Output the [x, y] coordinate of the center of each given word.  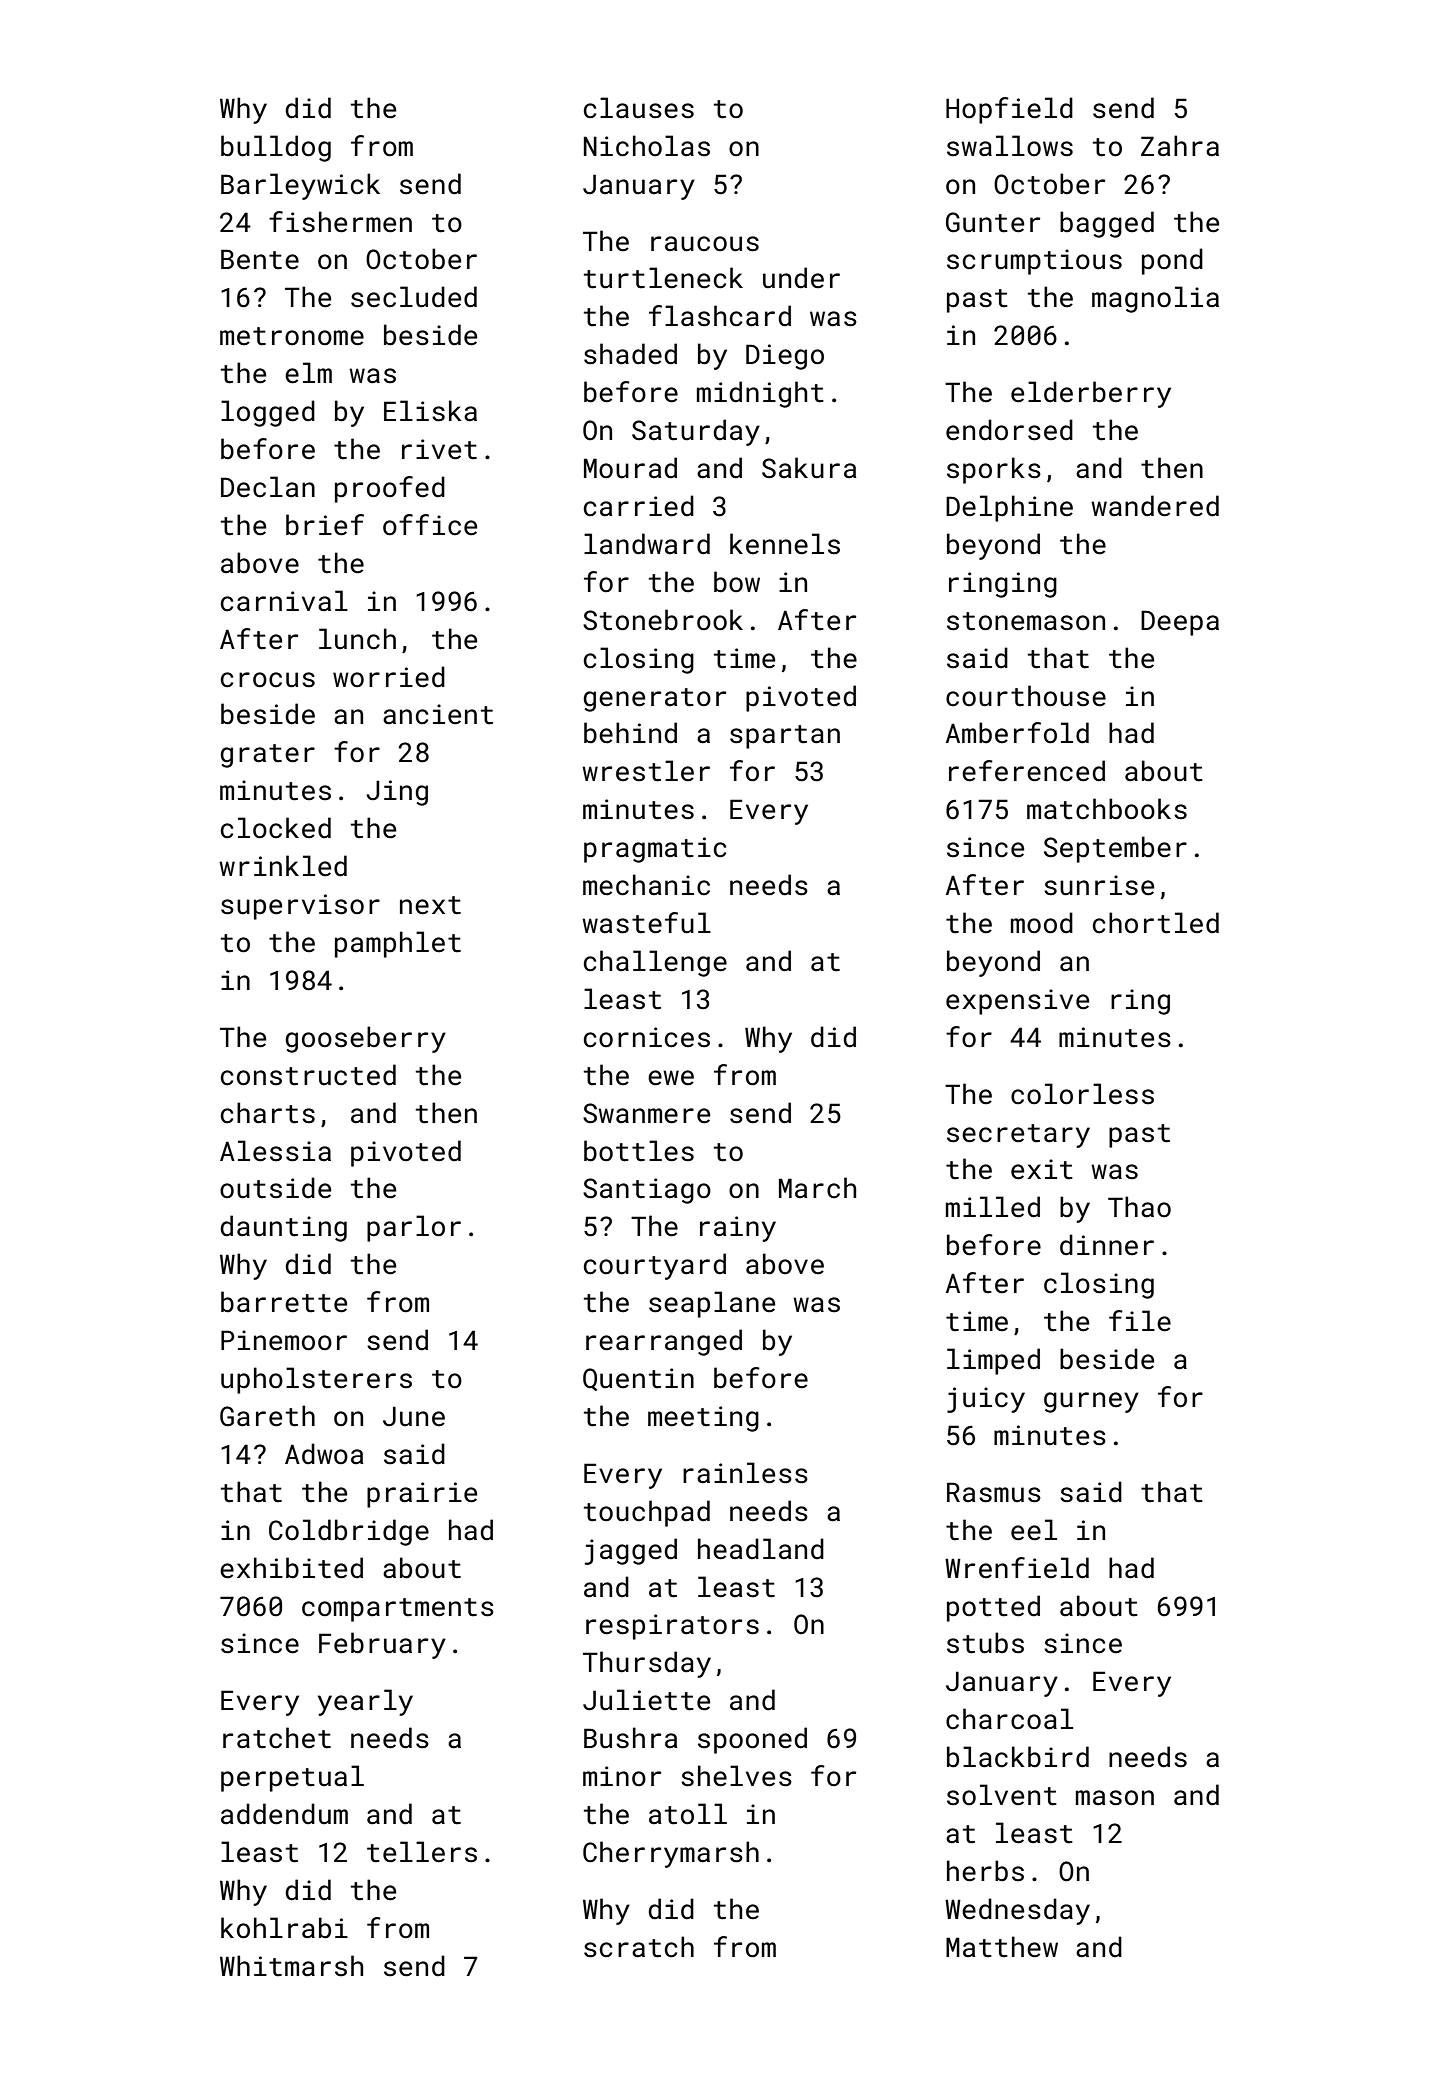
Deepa [1180, 623]
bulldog [276, 148]
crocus [268, 680]
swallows [1010, 146]
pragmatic [655, 850]
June [414, 1416]
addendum [284, 1814]
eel [1034, 1530]
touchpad [647, 1513]
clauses [639, 108]
